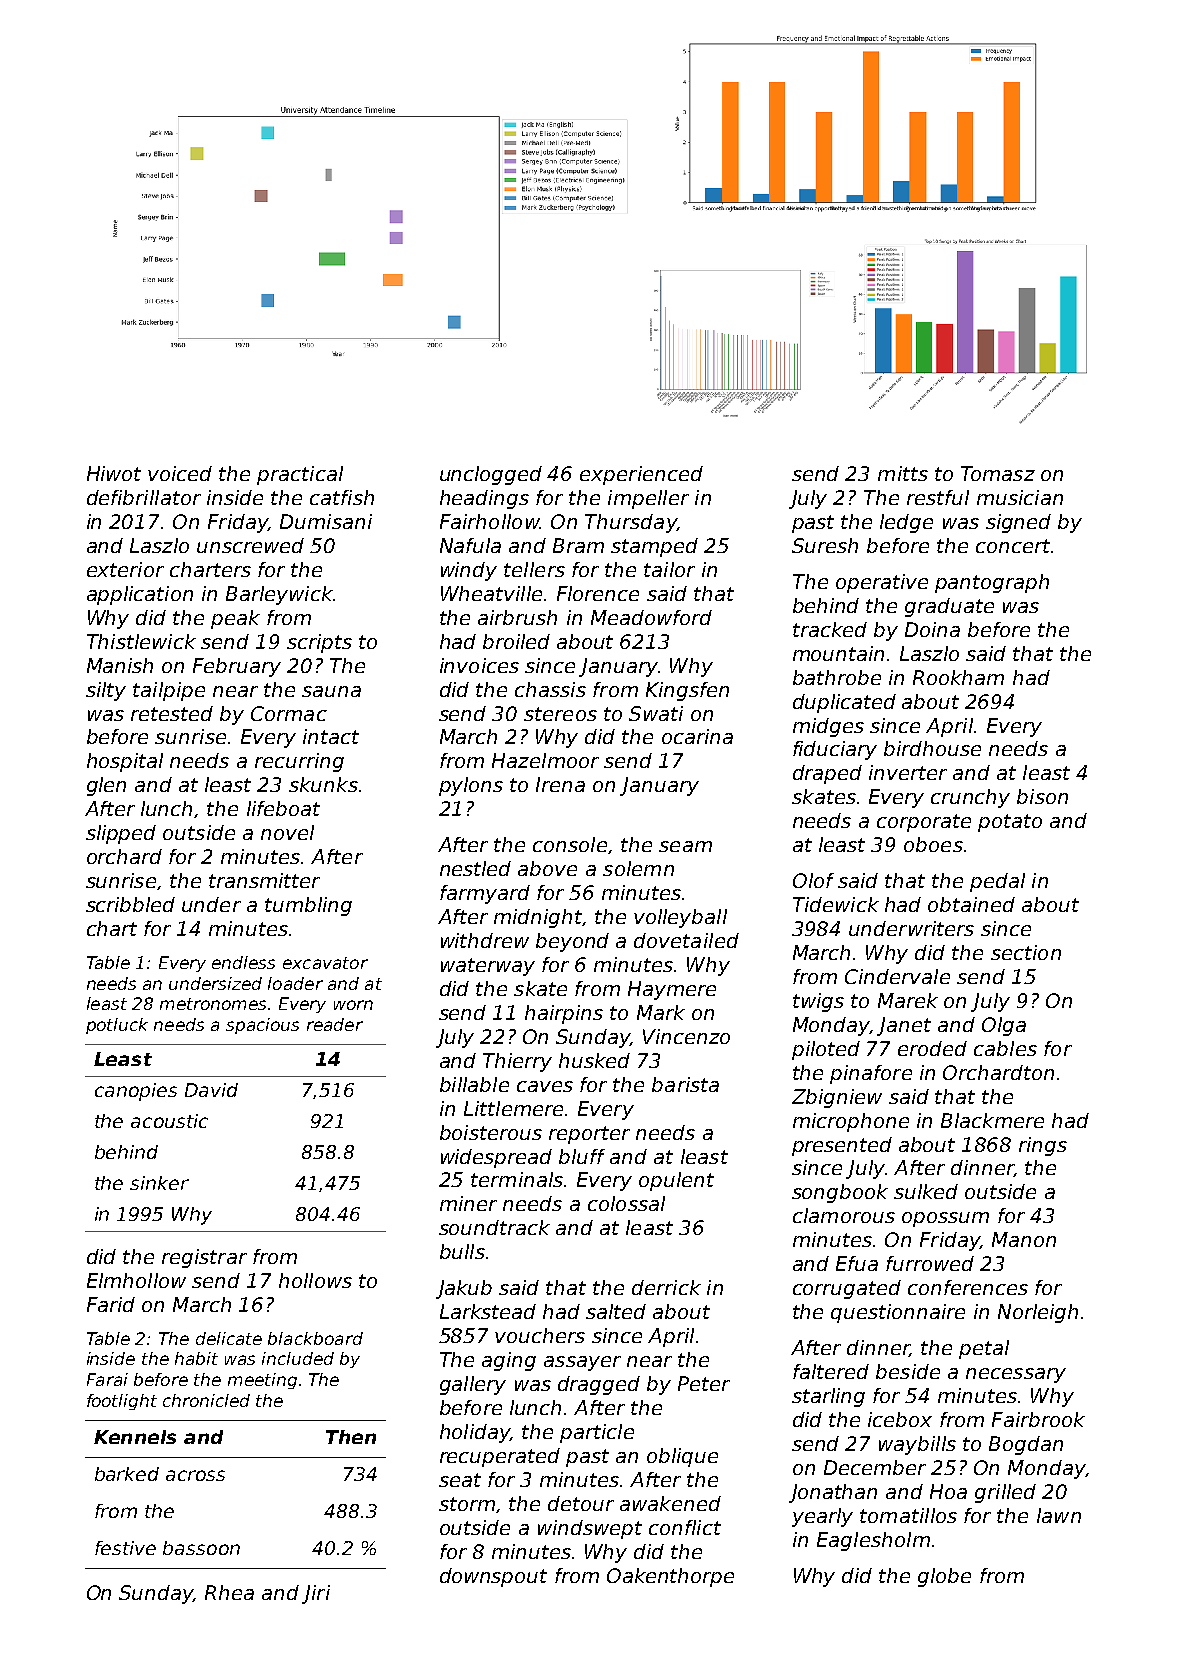  I want to click on section, so click(1026, 952).
